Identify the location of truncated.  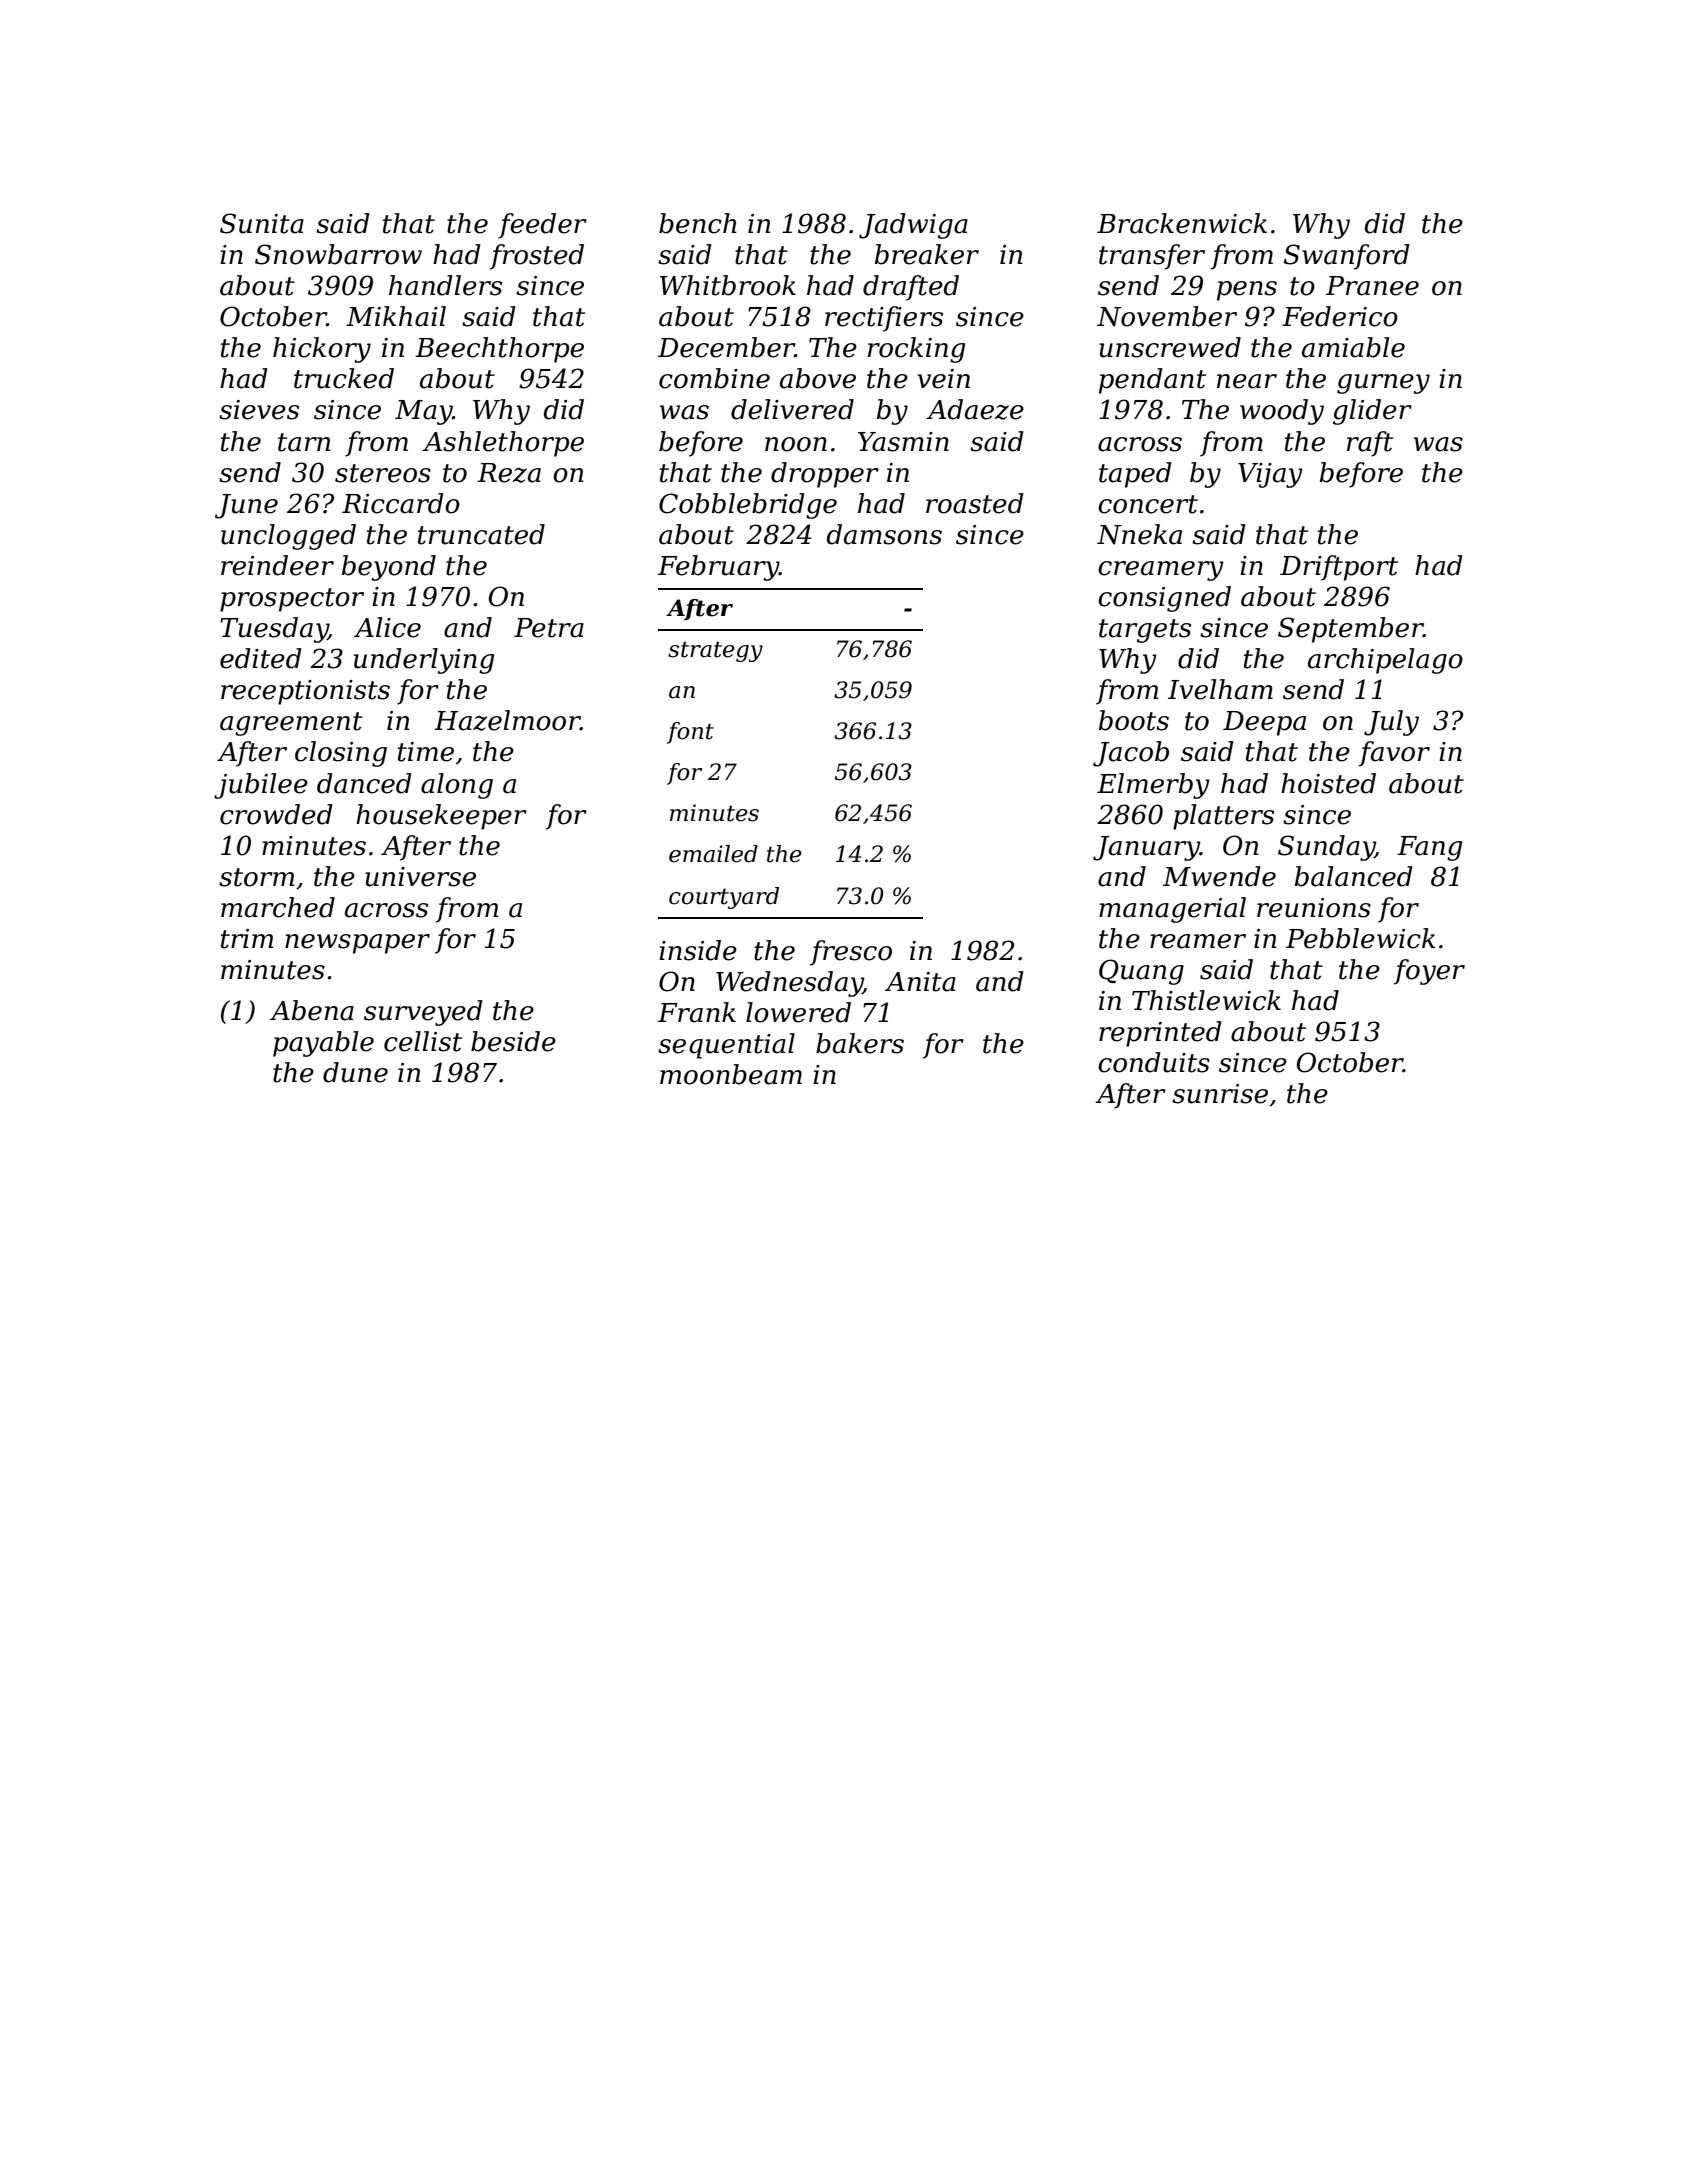
(481, 534).
